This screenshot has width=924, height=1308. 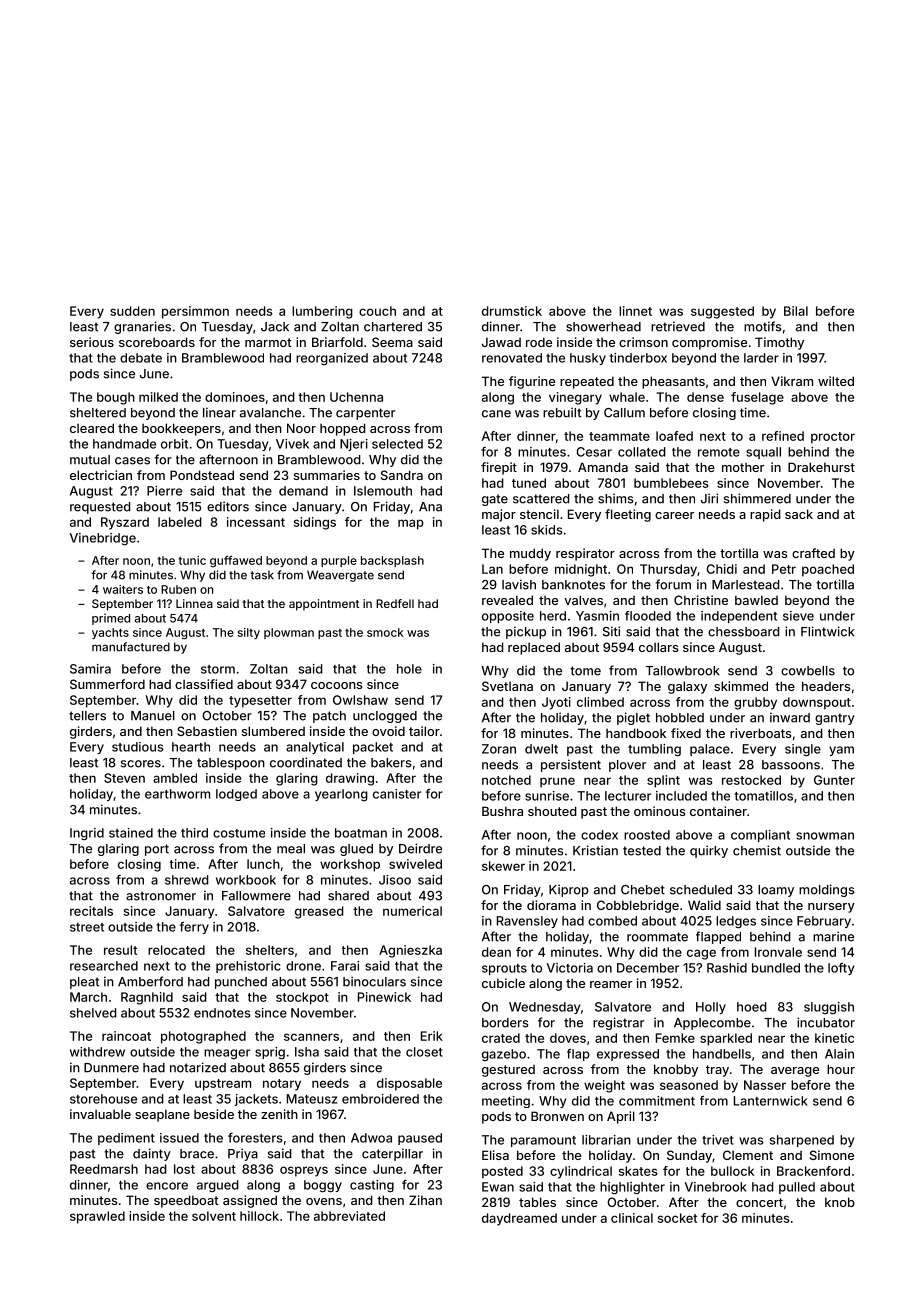 I want to click on debate, so click(x=141, y=358).
